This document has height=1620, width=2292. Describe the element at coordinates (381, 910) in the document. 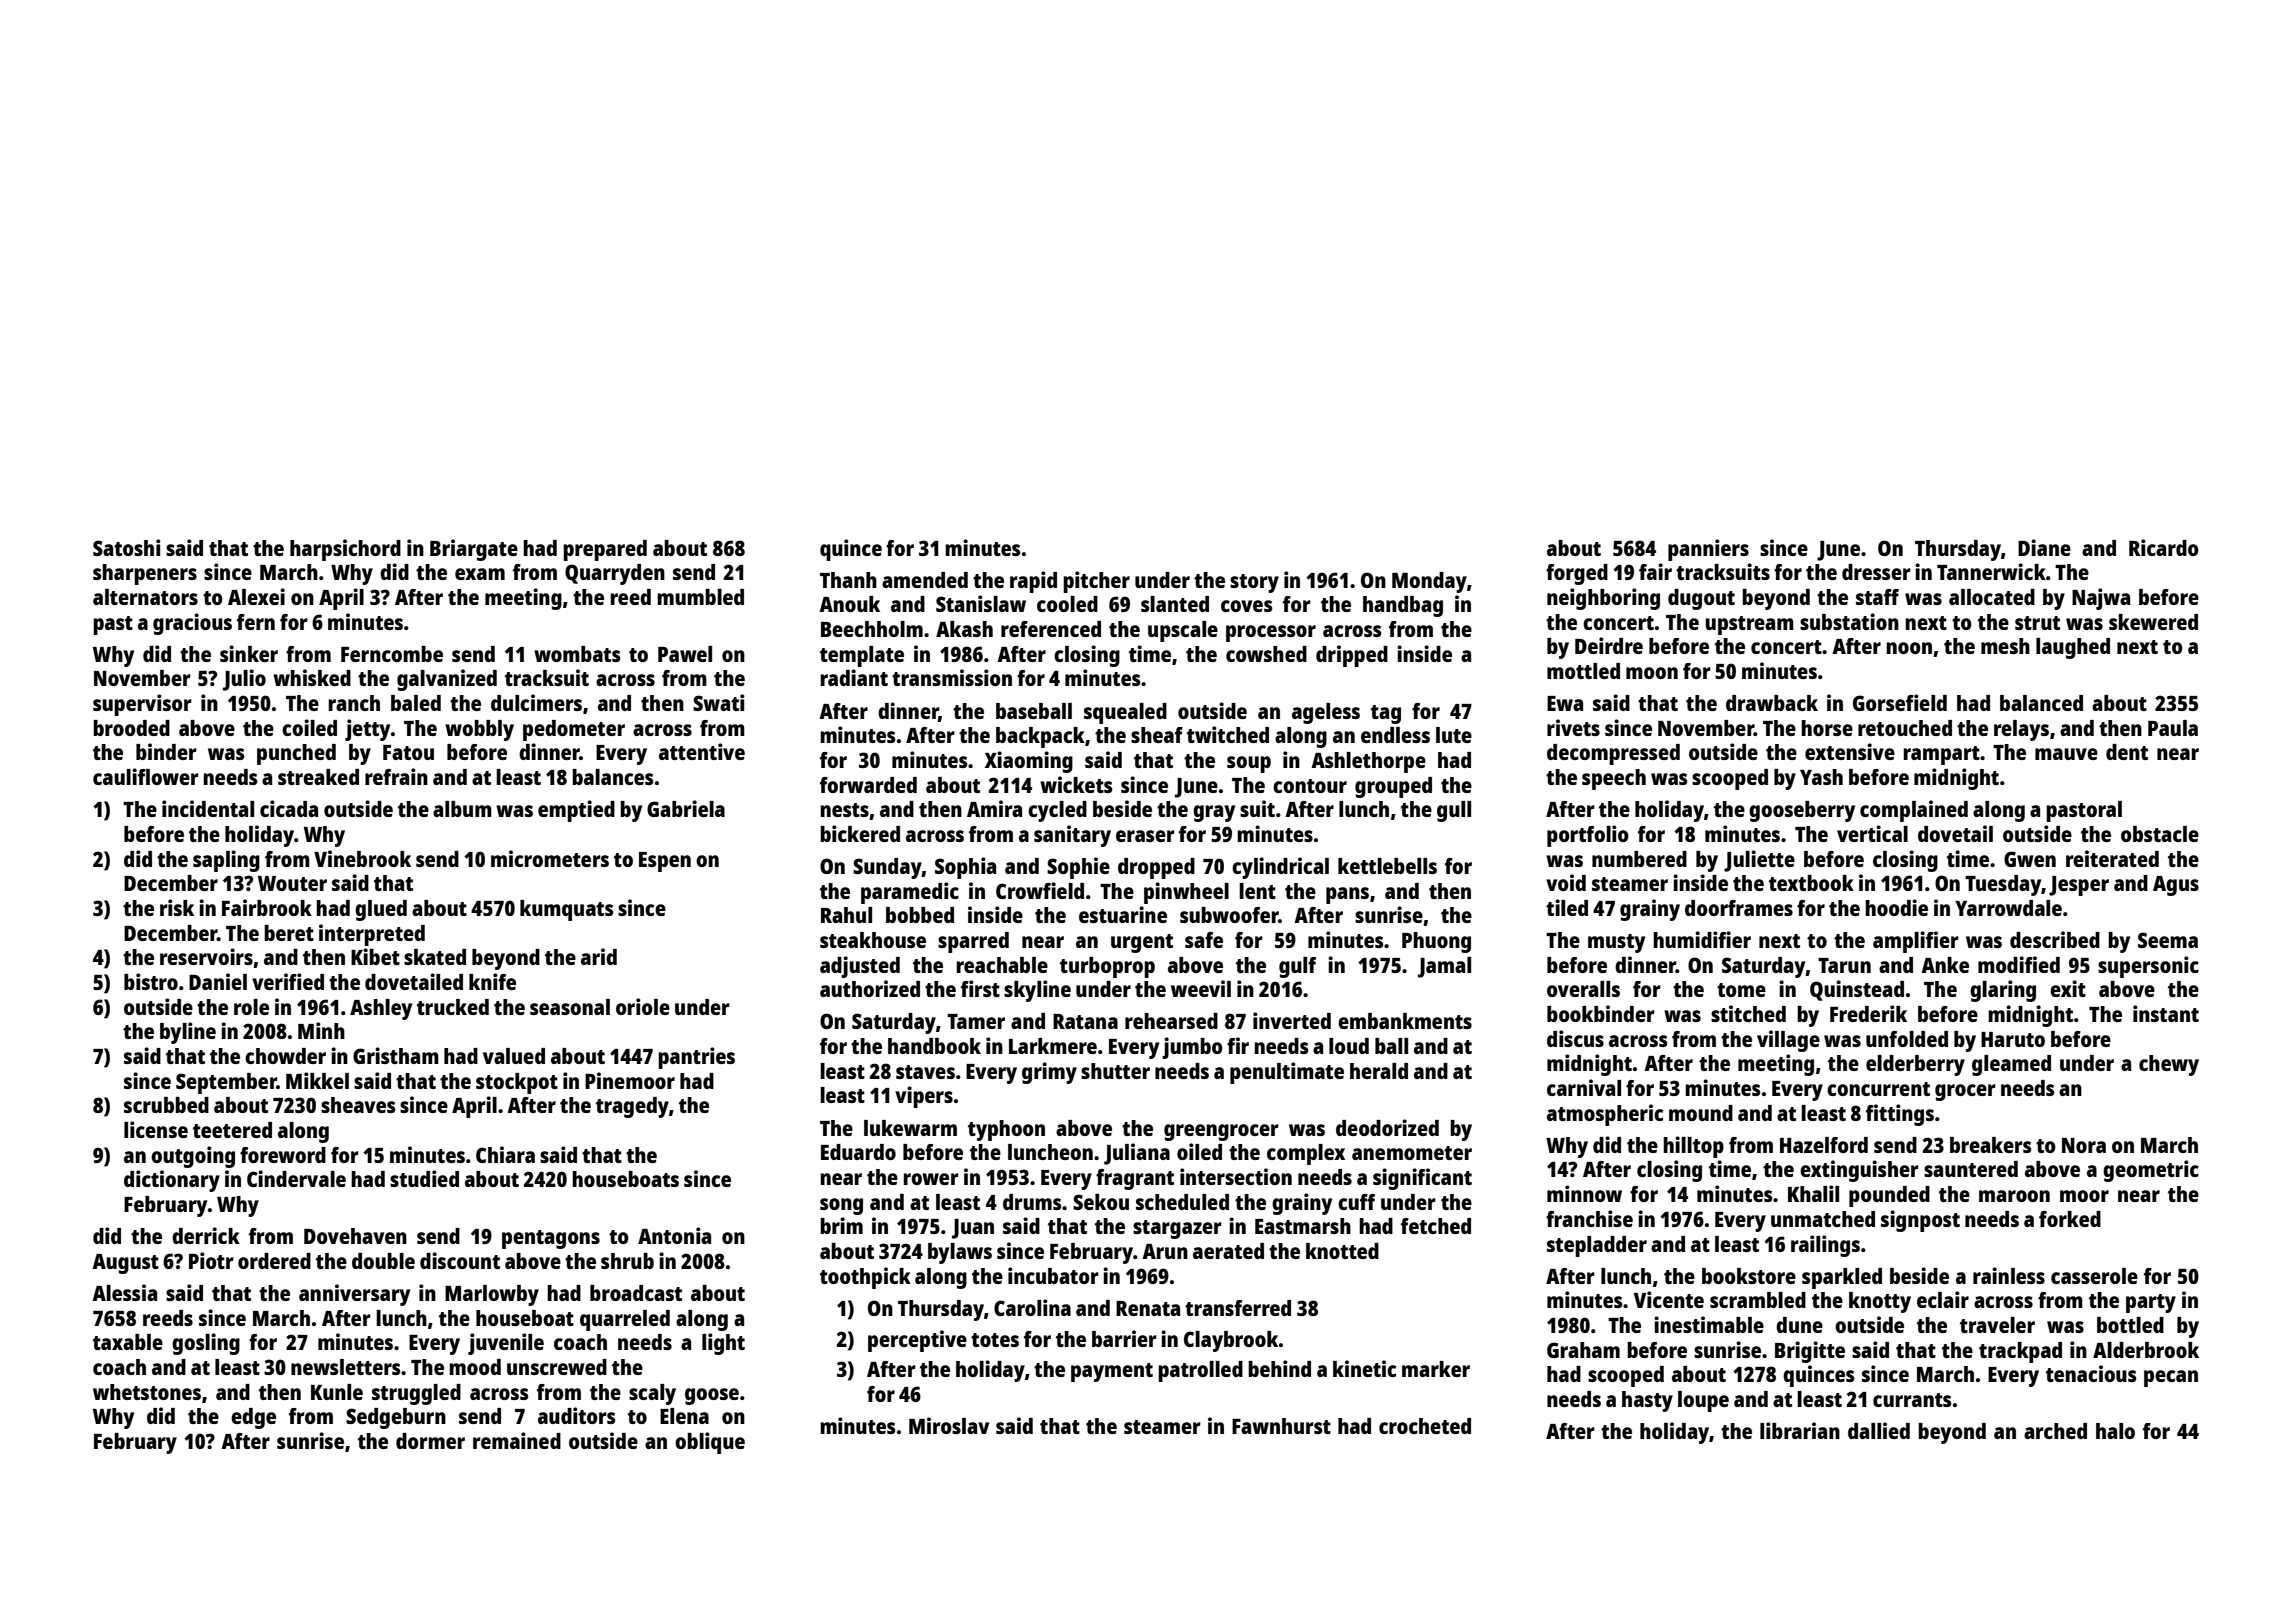

I see `glued` at that location.
